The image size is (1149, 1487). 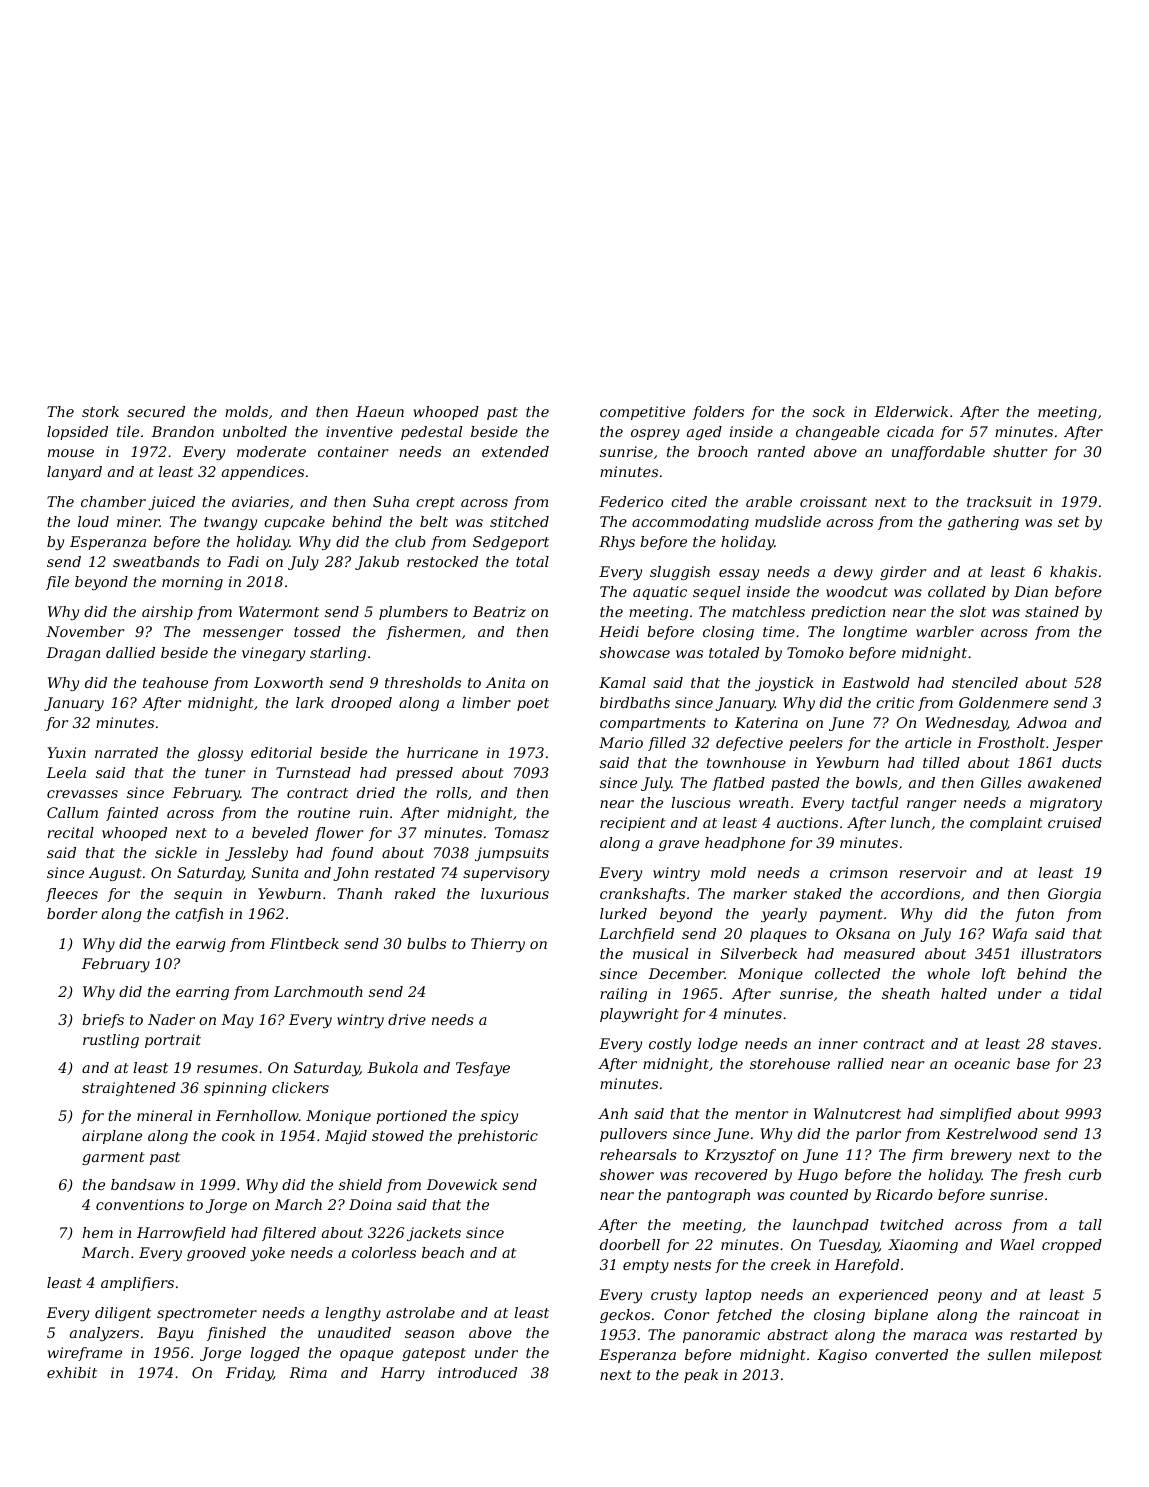 I want to click on pantograph, so click(x=708, y=1196).
